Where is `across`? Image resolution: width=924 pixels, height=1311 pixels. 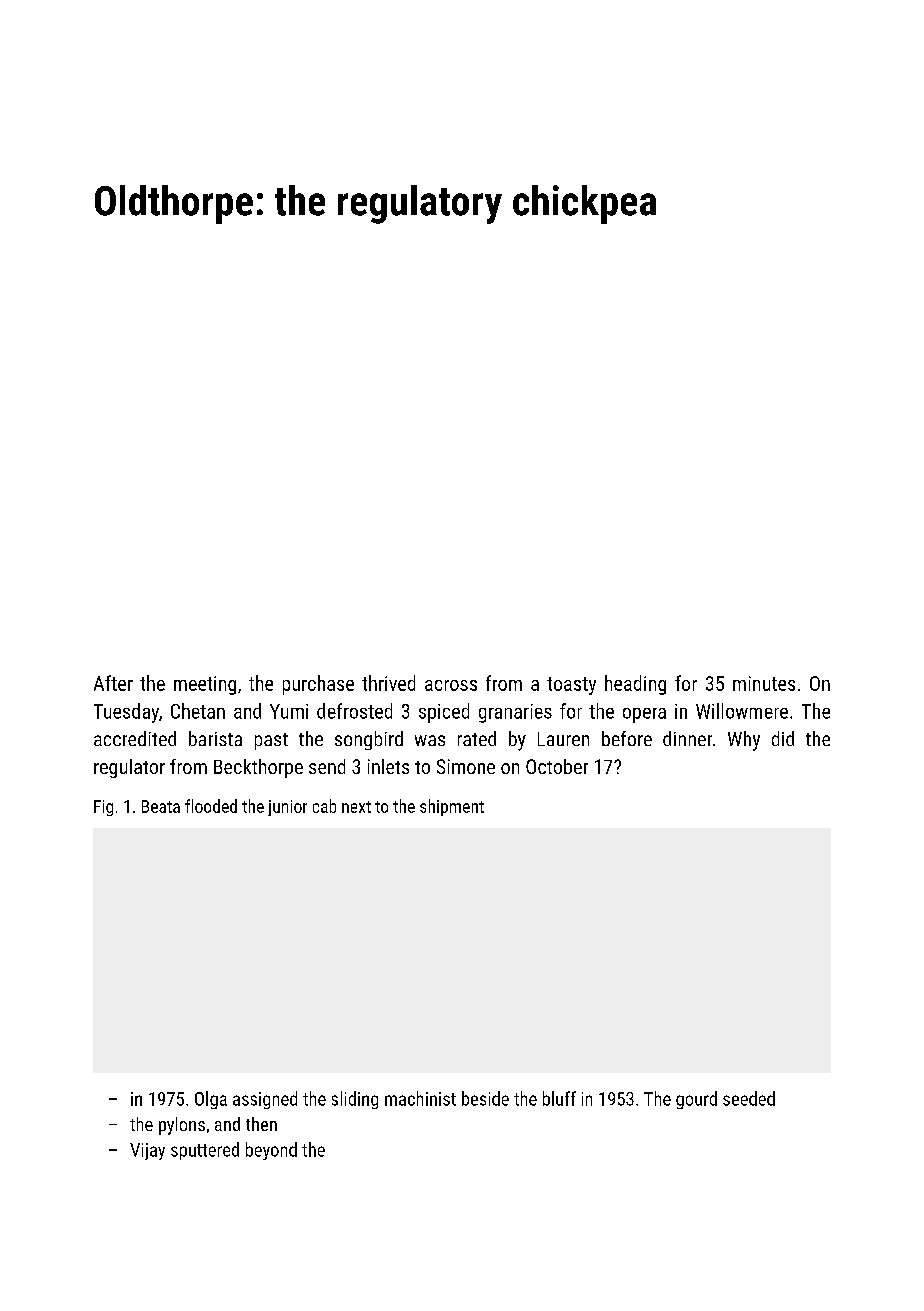 across is located at coordinates (451, 685).
